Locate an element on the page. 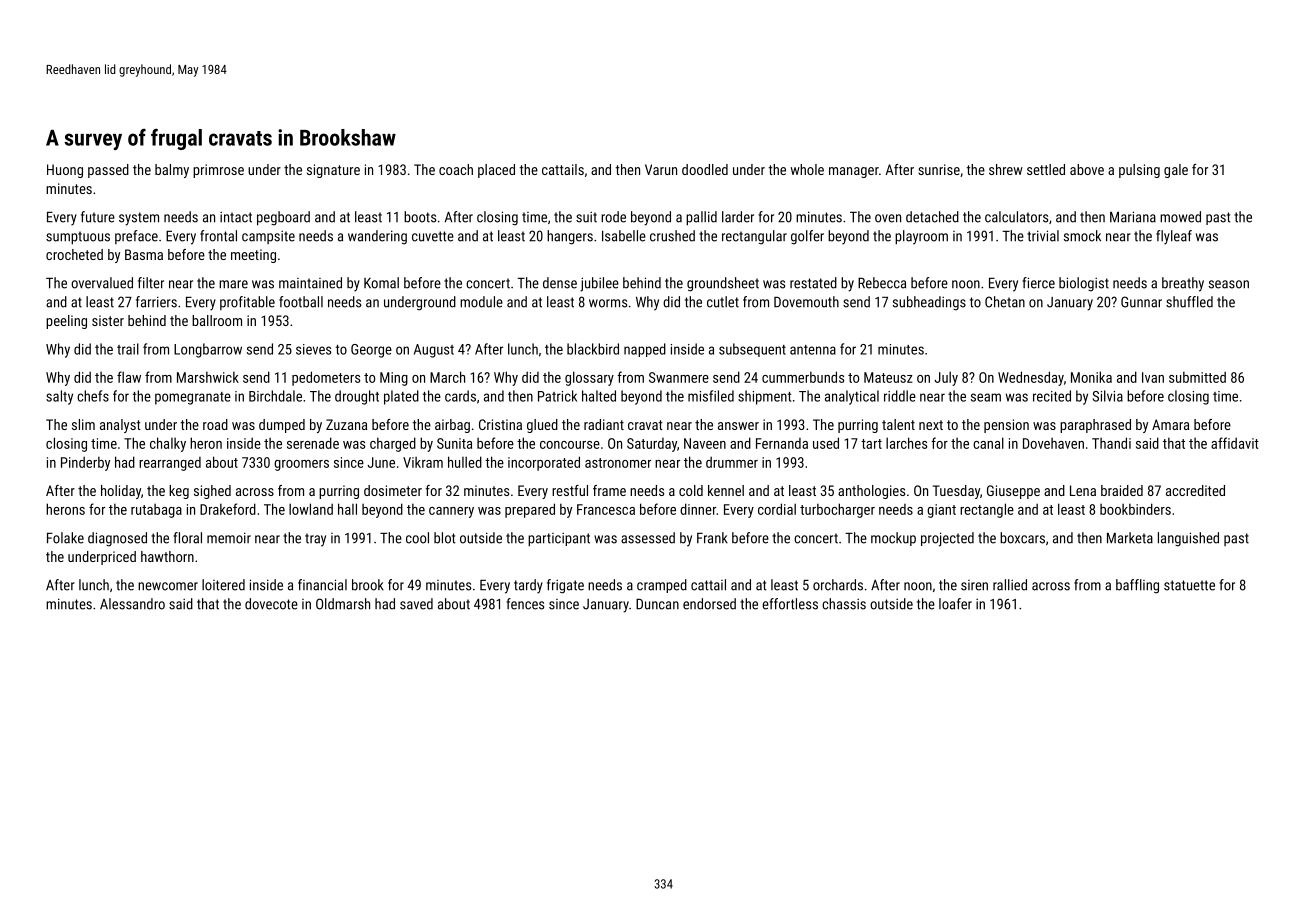  gale is located at coordinates (1176, 171).
